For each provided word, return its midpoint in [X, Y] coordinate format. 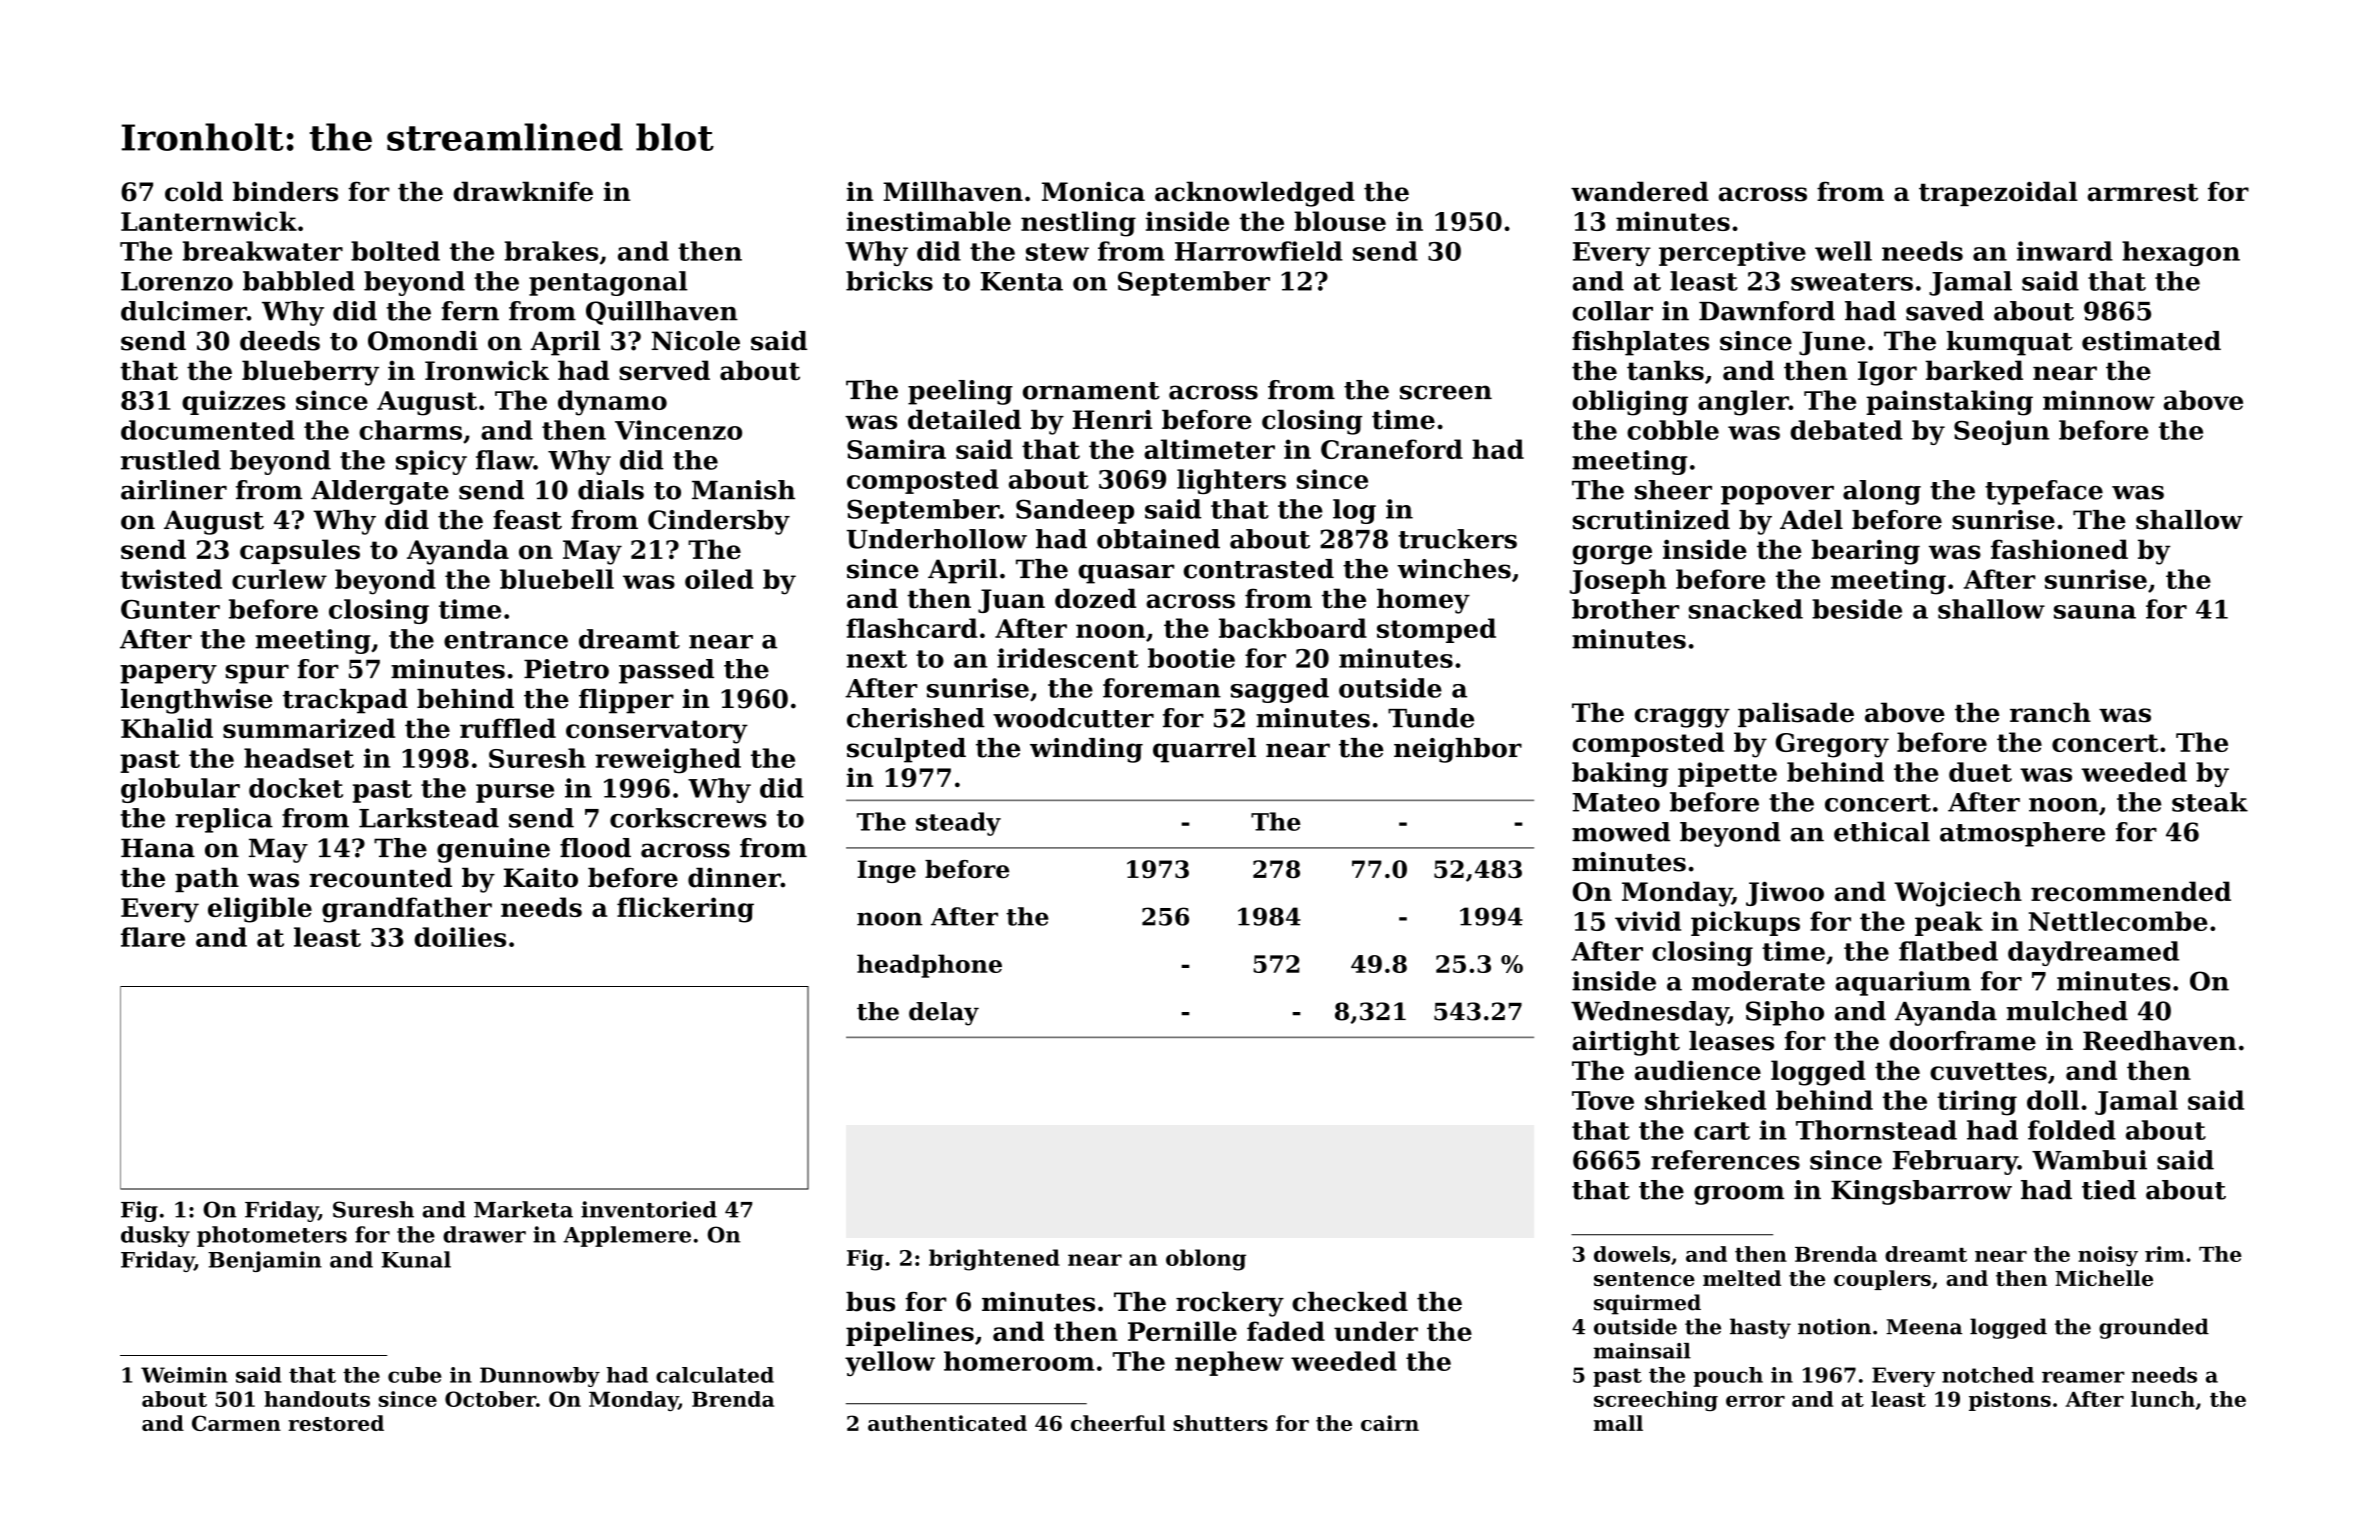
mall [1618, 1423]
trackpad [345, 701]
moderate [1758, 981]
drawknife [523, 191]
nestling [1078, 224]
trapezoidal [1998, 193]
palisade [1796, 714]
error [1755, 1401]
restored [336, 1423]
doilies [460, 937]
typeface [2044, 492]
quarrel [1204, 750]
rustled [171, 460]
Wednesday [1649, 1013]
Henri [1112, 420]
